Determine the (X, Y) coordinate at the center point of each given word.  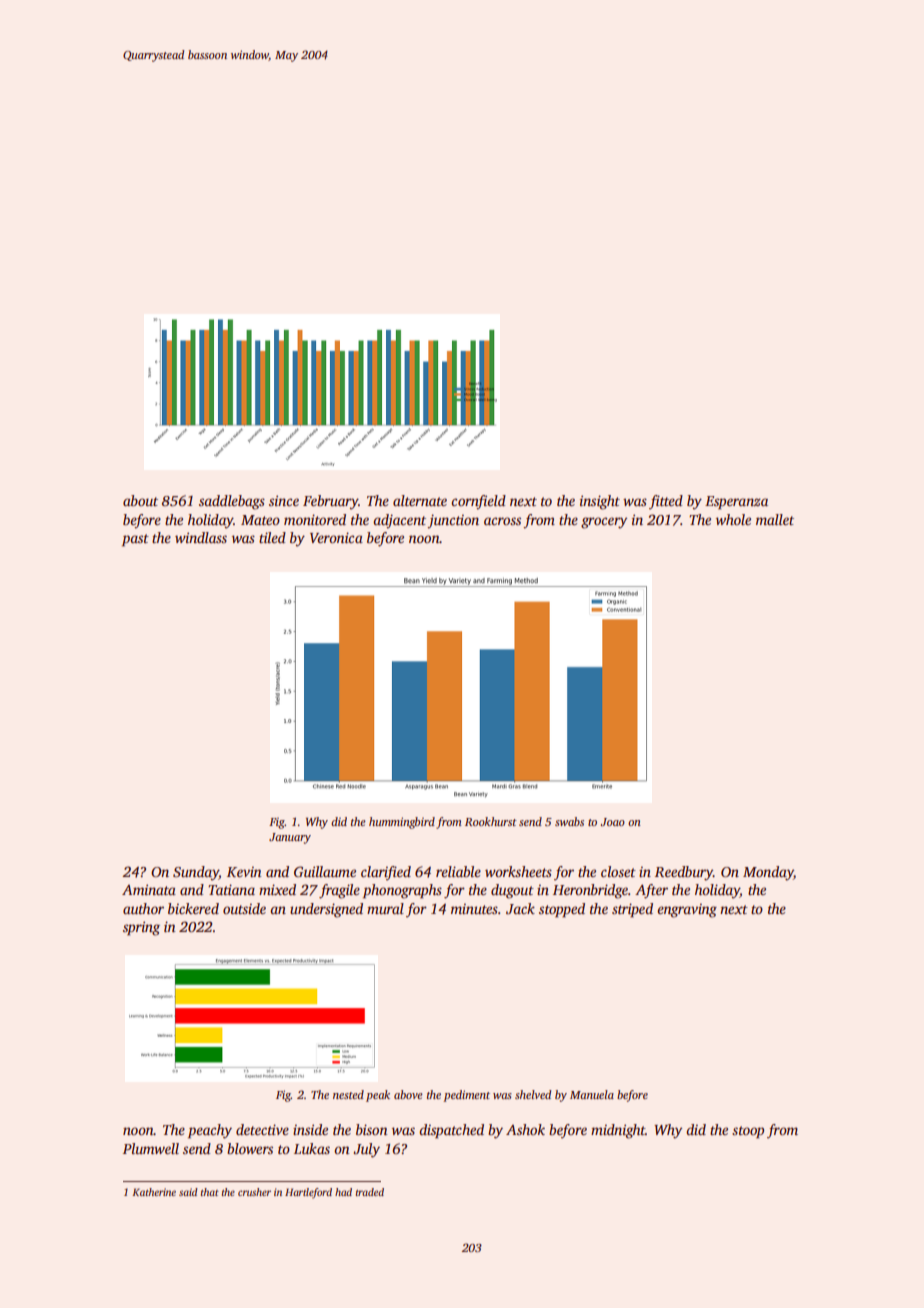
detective (262, 1129)
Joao (612, 822)
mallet (775, 519)
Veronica (336, 537)
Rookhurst (491, 821)
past (135, 540)
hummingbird (402, 823)
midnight (618, 1131)
